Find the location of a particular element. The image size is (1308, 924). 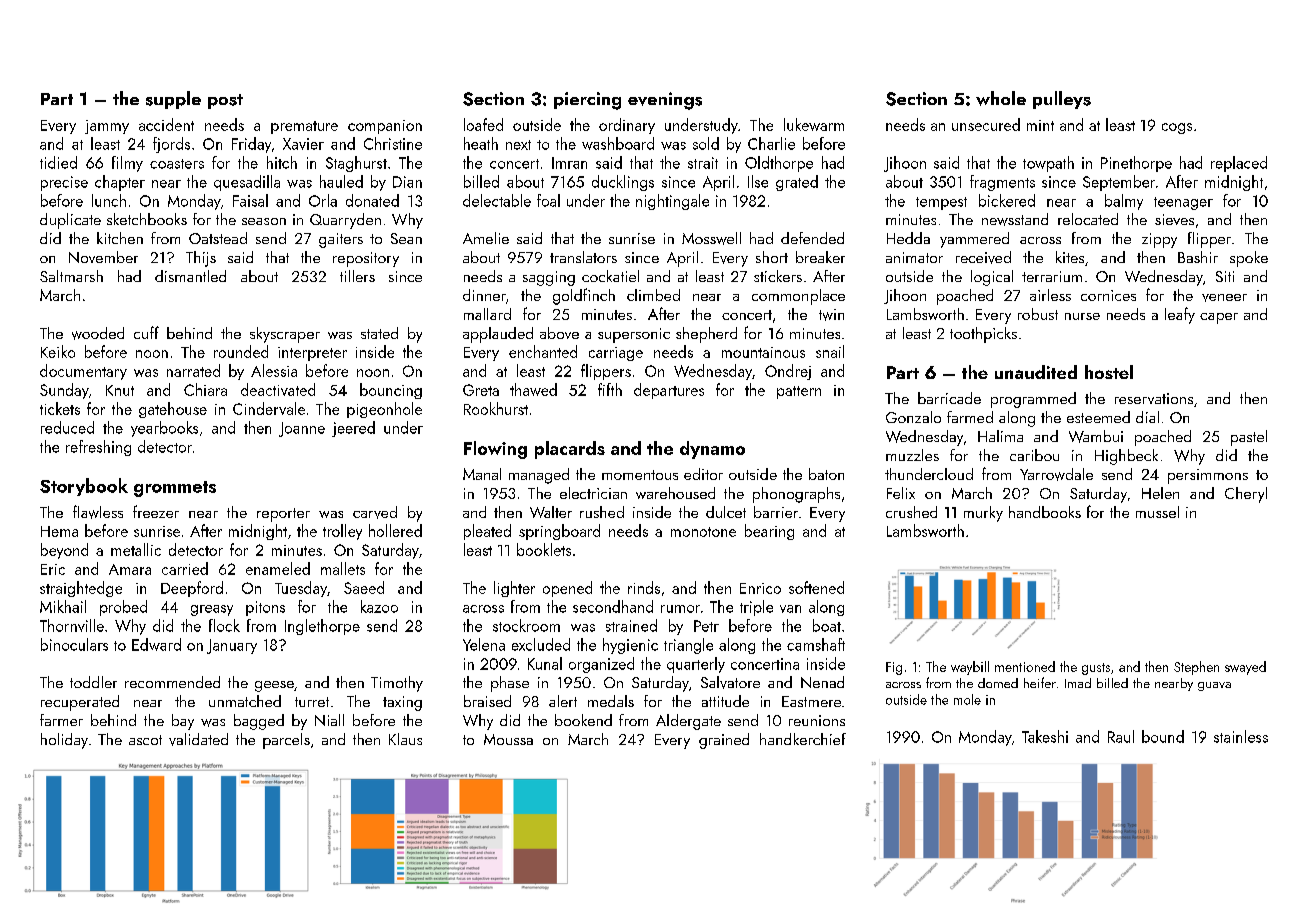

stainless is located at coordinates (1241, 736).
